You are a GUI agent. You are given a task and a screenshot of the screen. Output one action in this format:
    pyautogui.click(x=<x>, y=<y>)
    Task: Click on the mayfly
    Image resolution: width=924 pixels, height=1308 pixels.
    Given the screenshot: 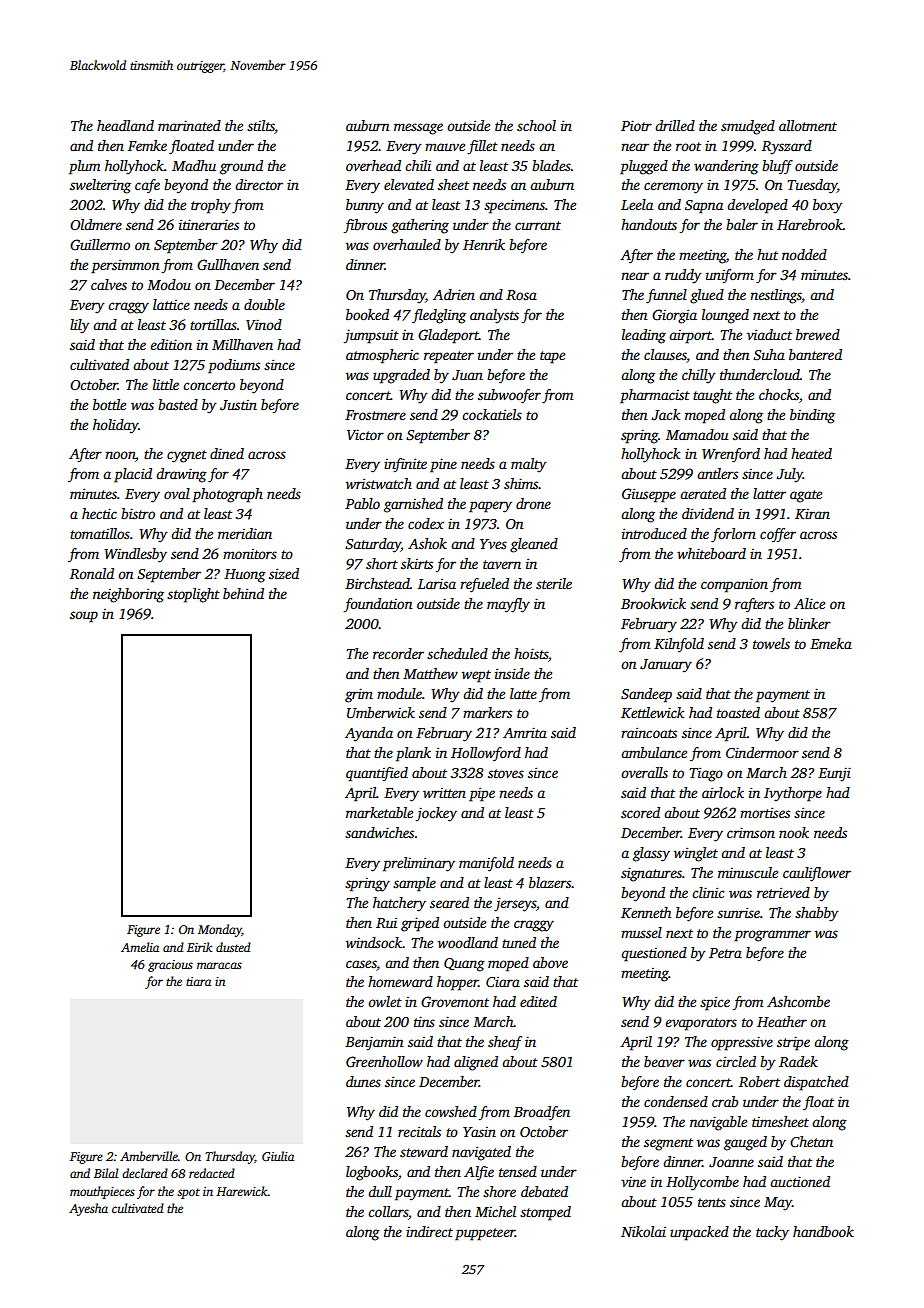 What is the action you would take?
    pyautogui.click(x=508, y=605)
